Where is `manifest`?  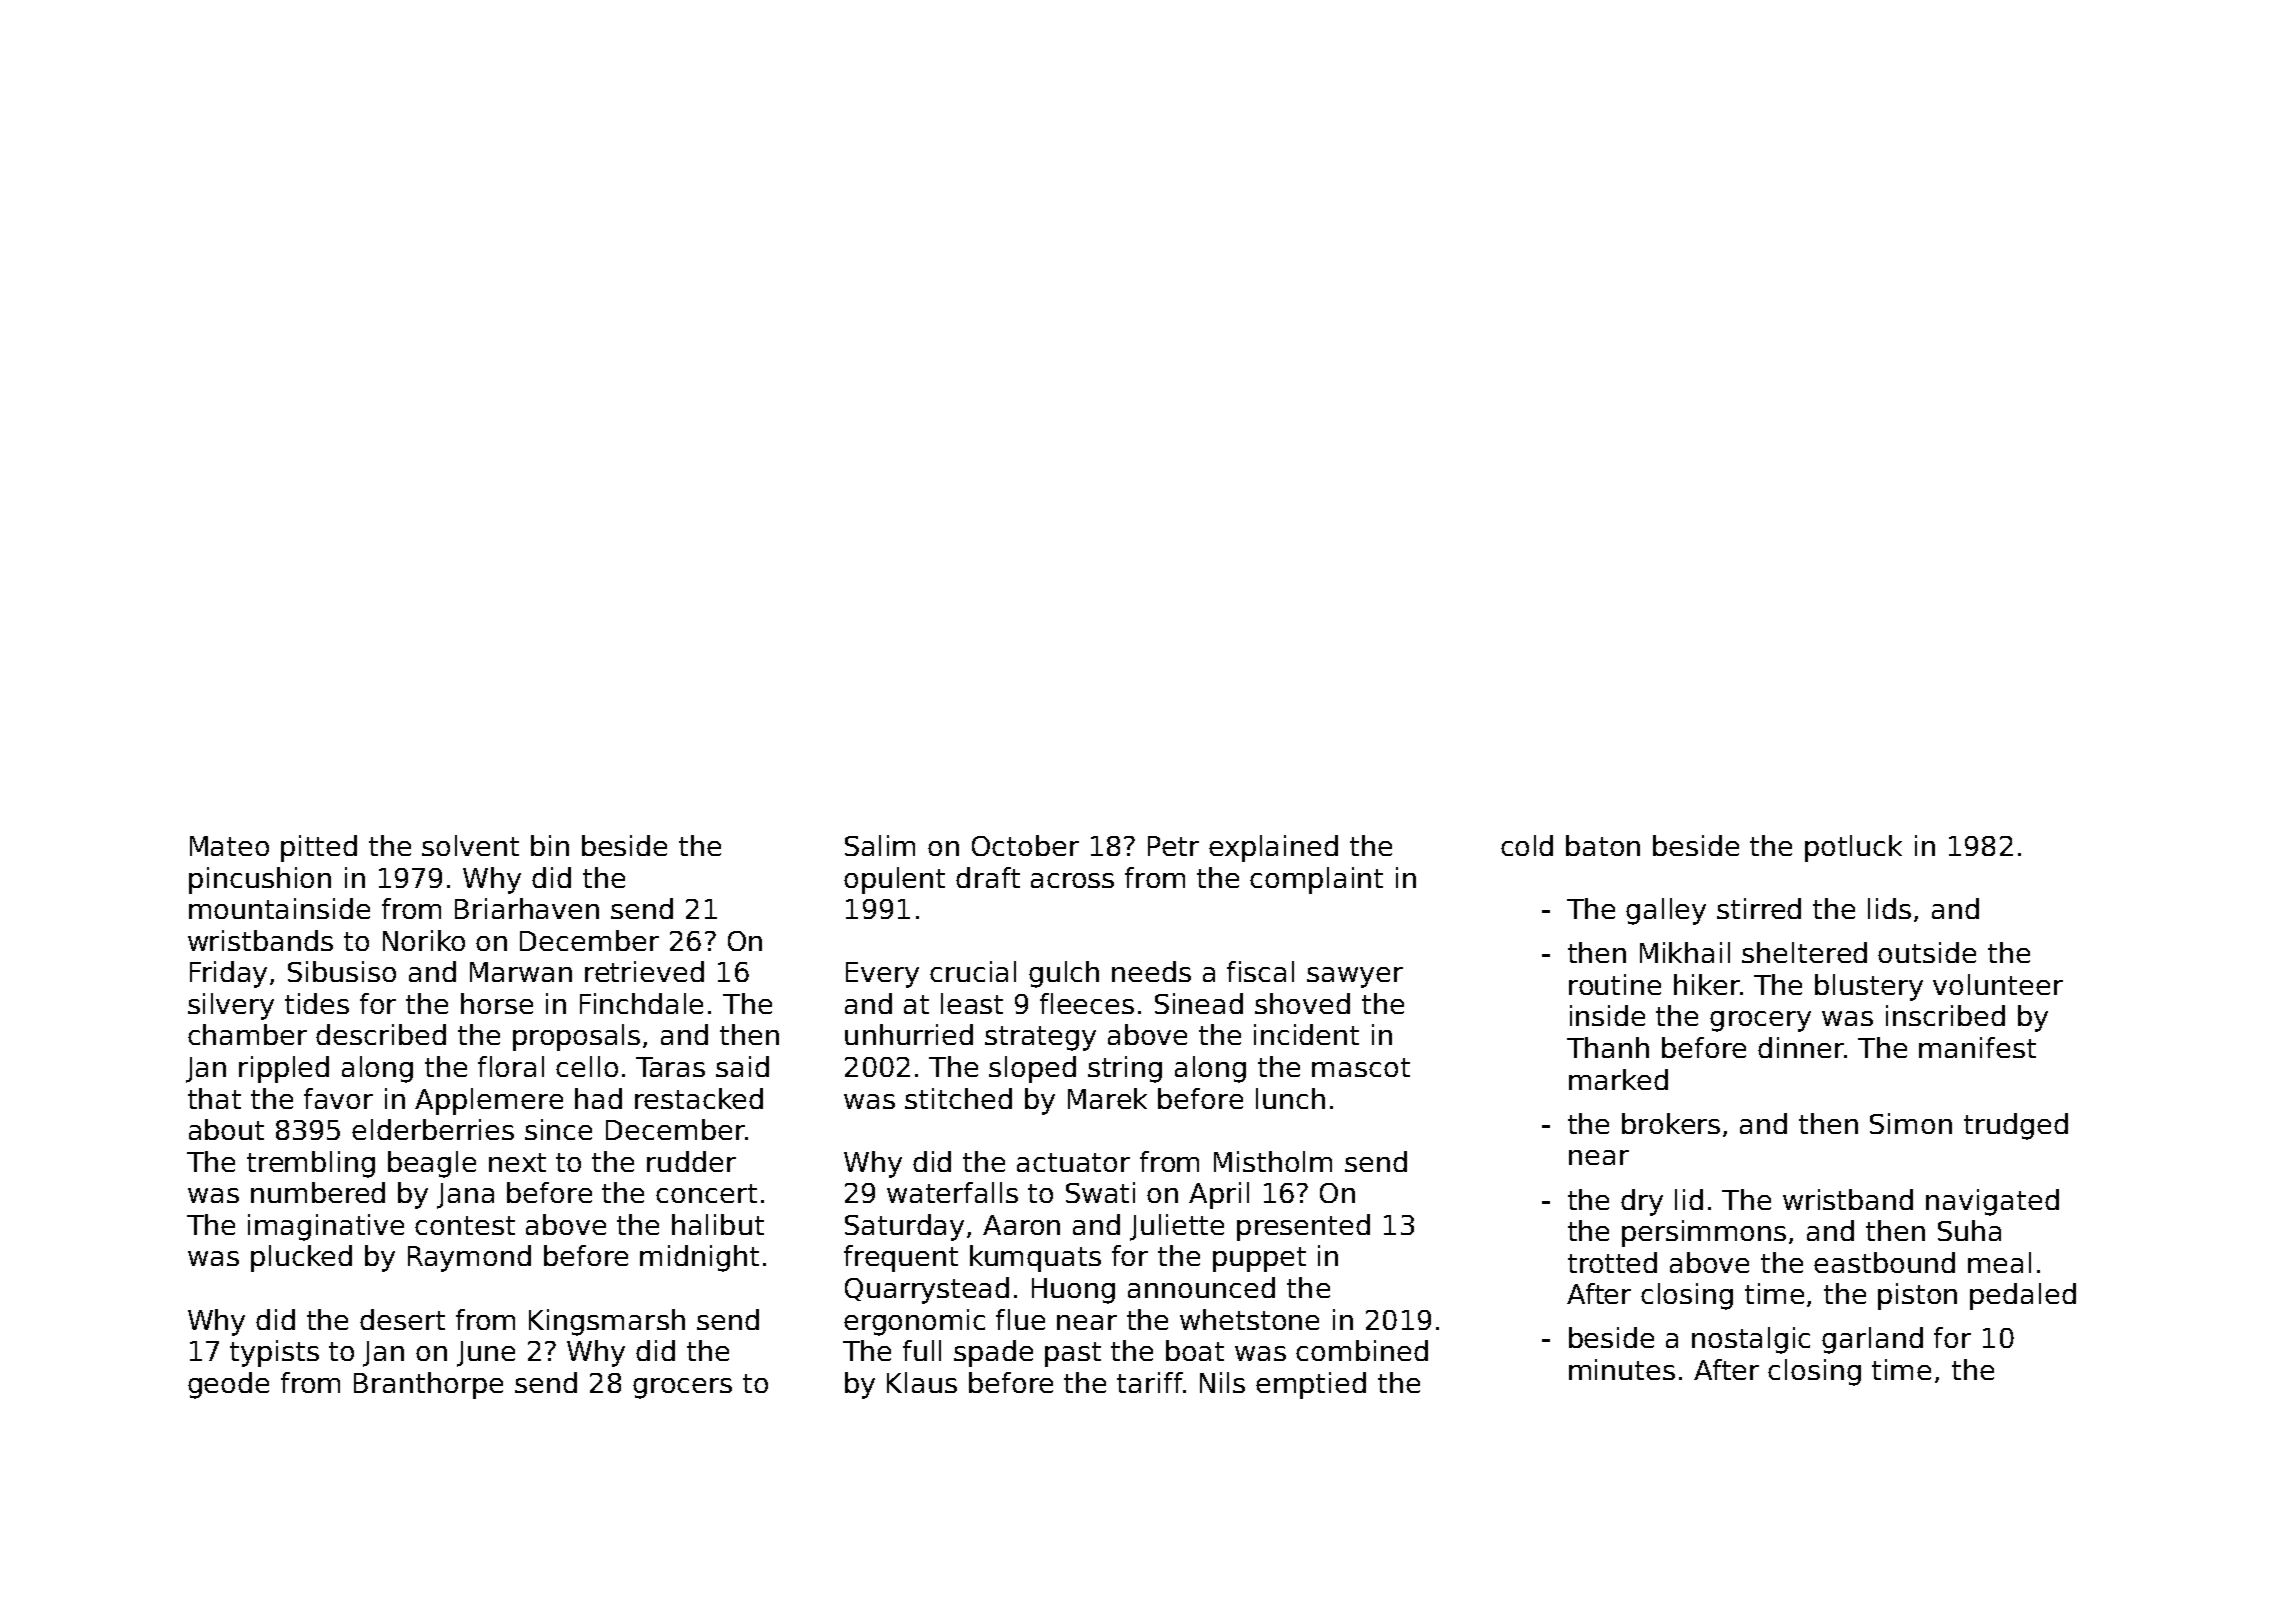 manifest is located at coordinates (1977, 1047).
